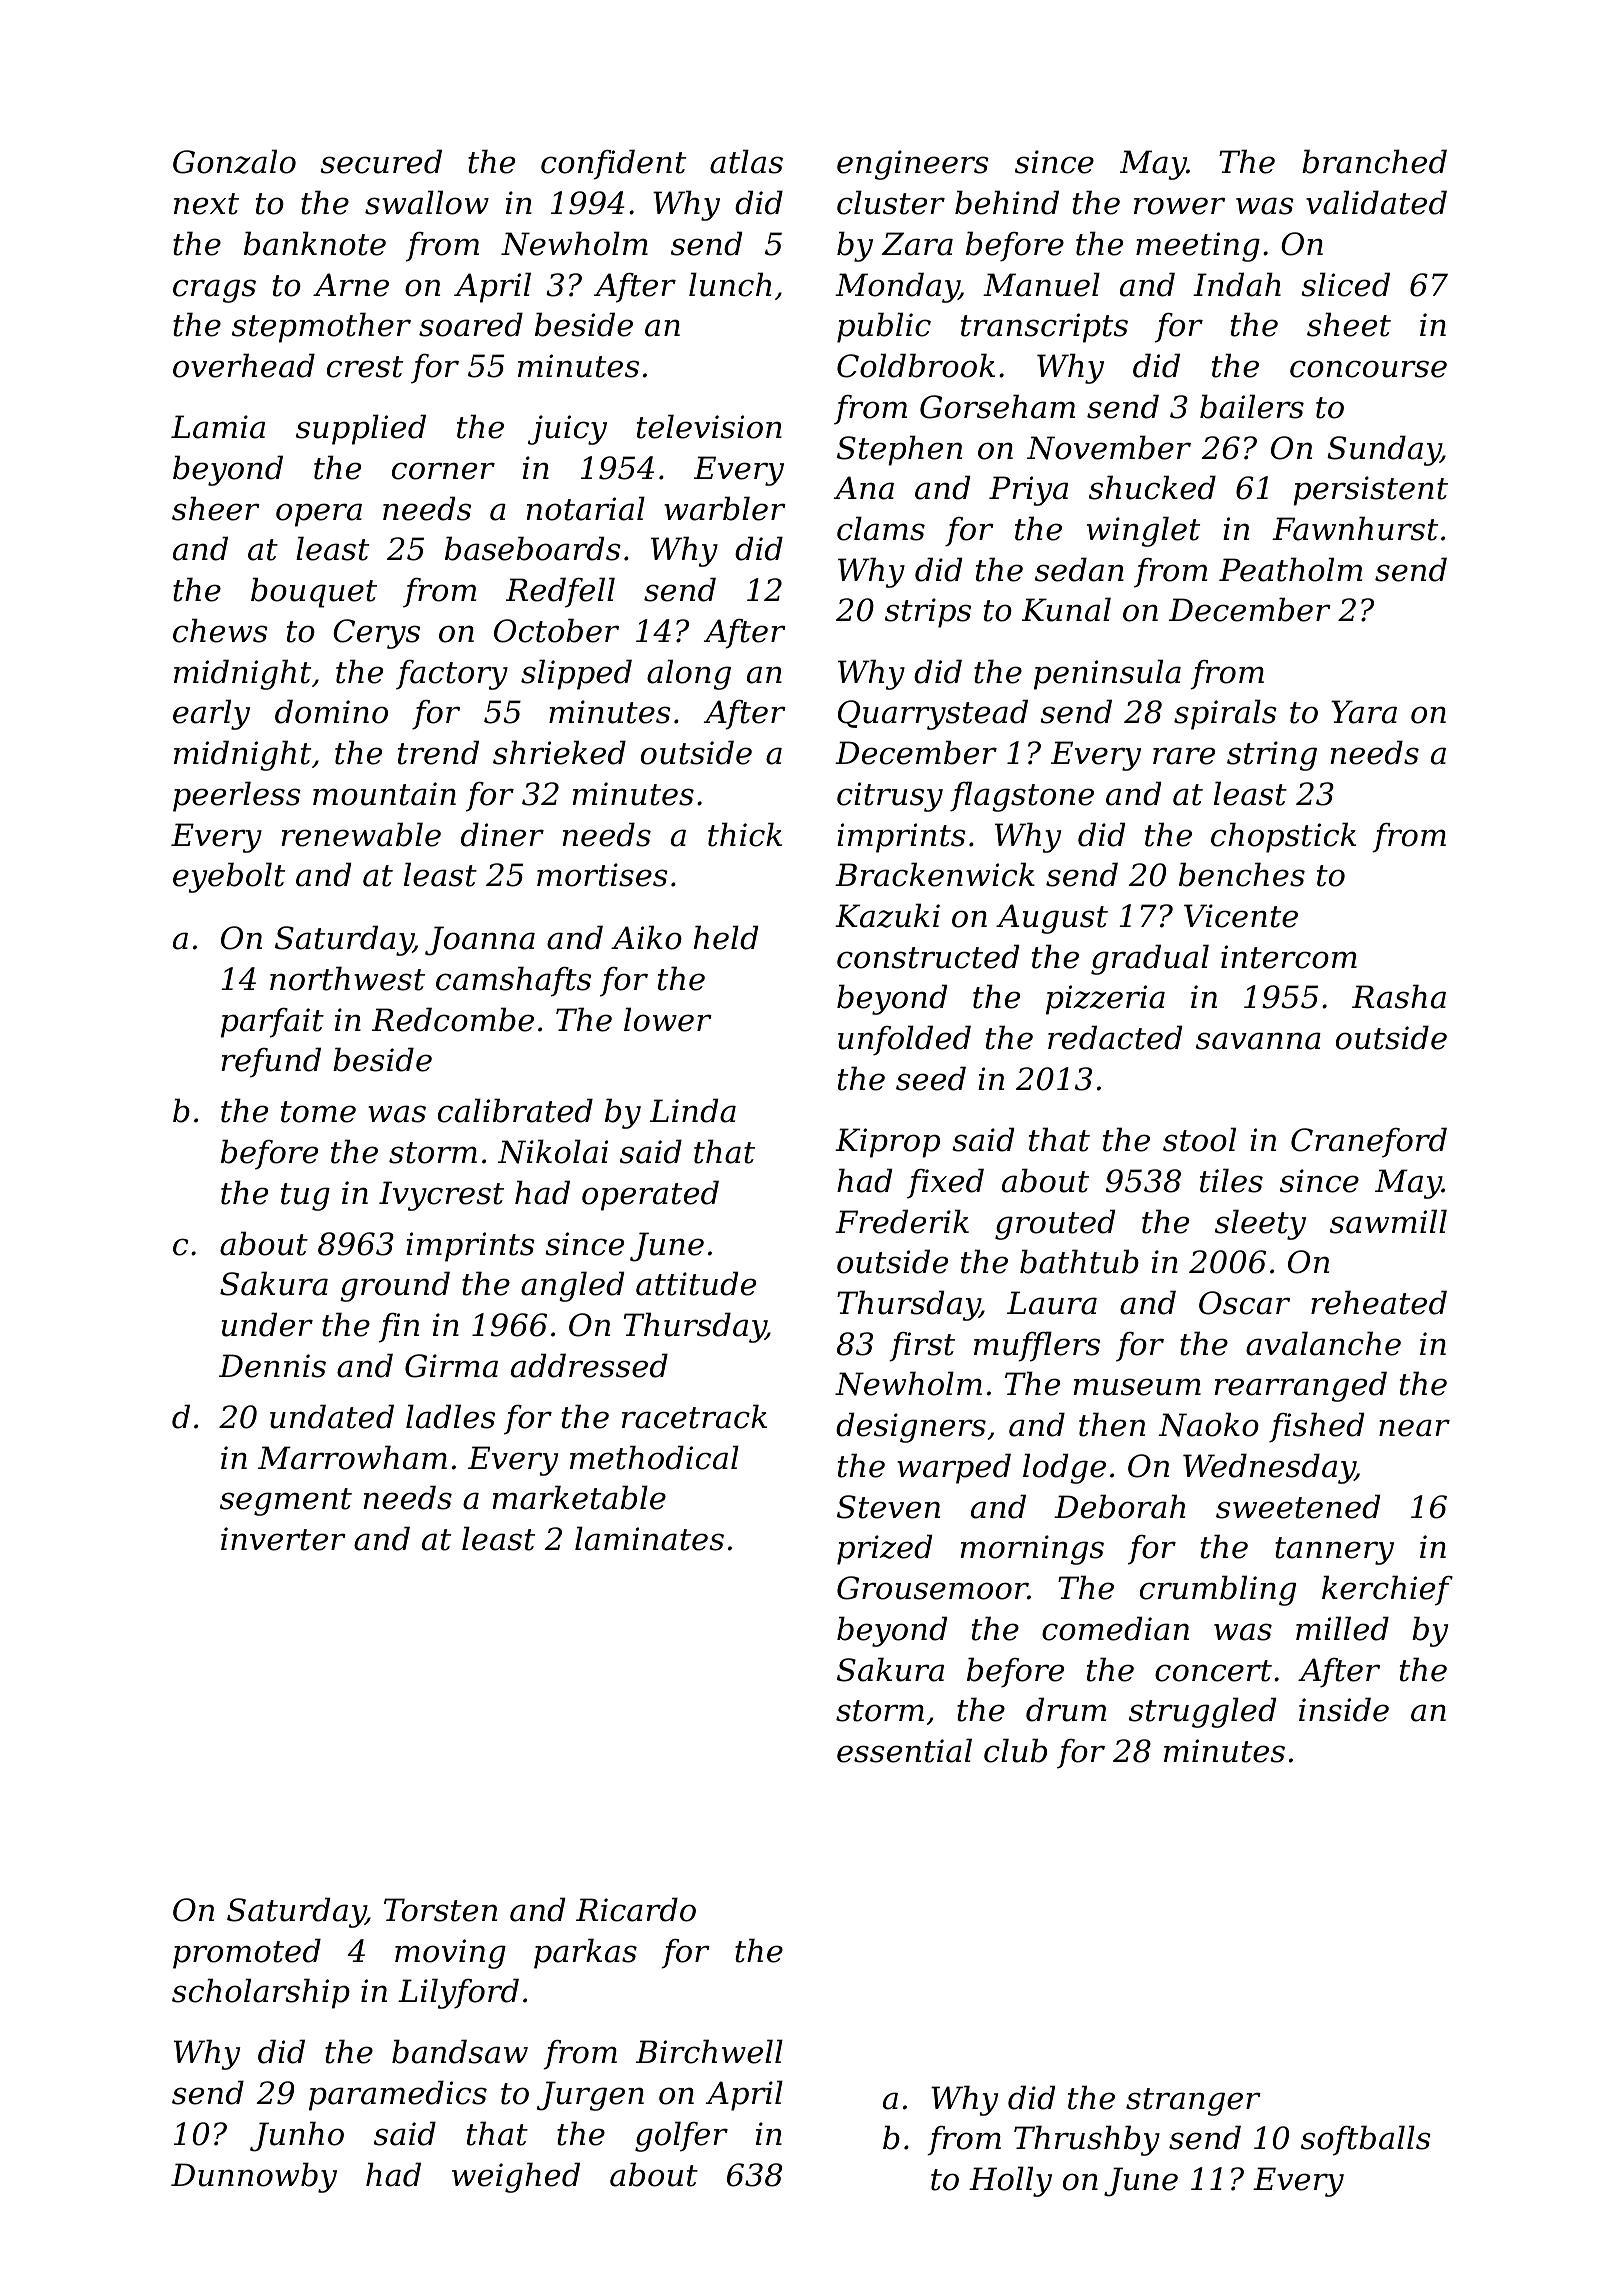  Describe the element at coordinates (1010, 2181) in the screenshot. I see `Holly` at that location.
